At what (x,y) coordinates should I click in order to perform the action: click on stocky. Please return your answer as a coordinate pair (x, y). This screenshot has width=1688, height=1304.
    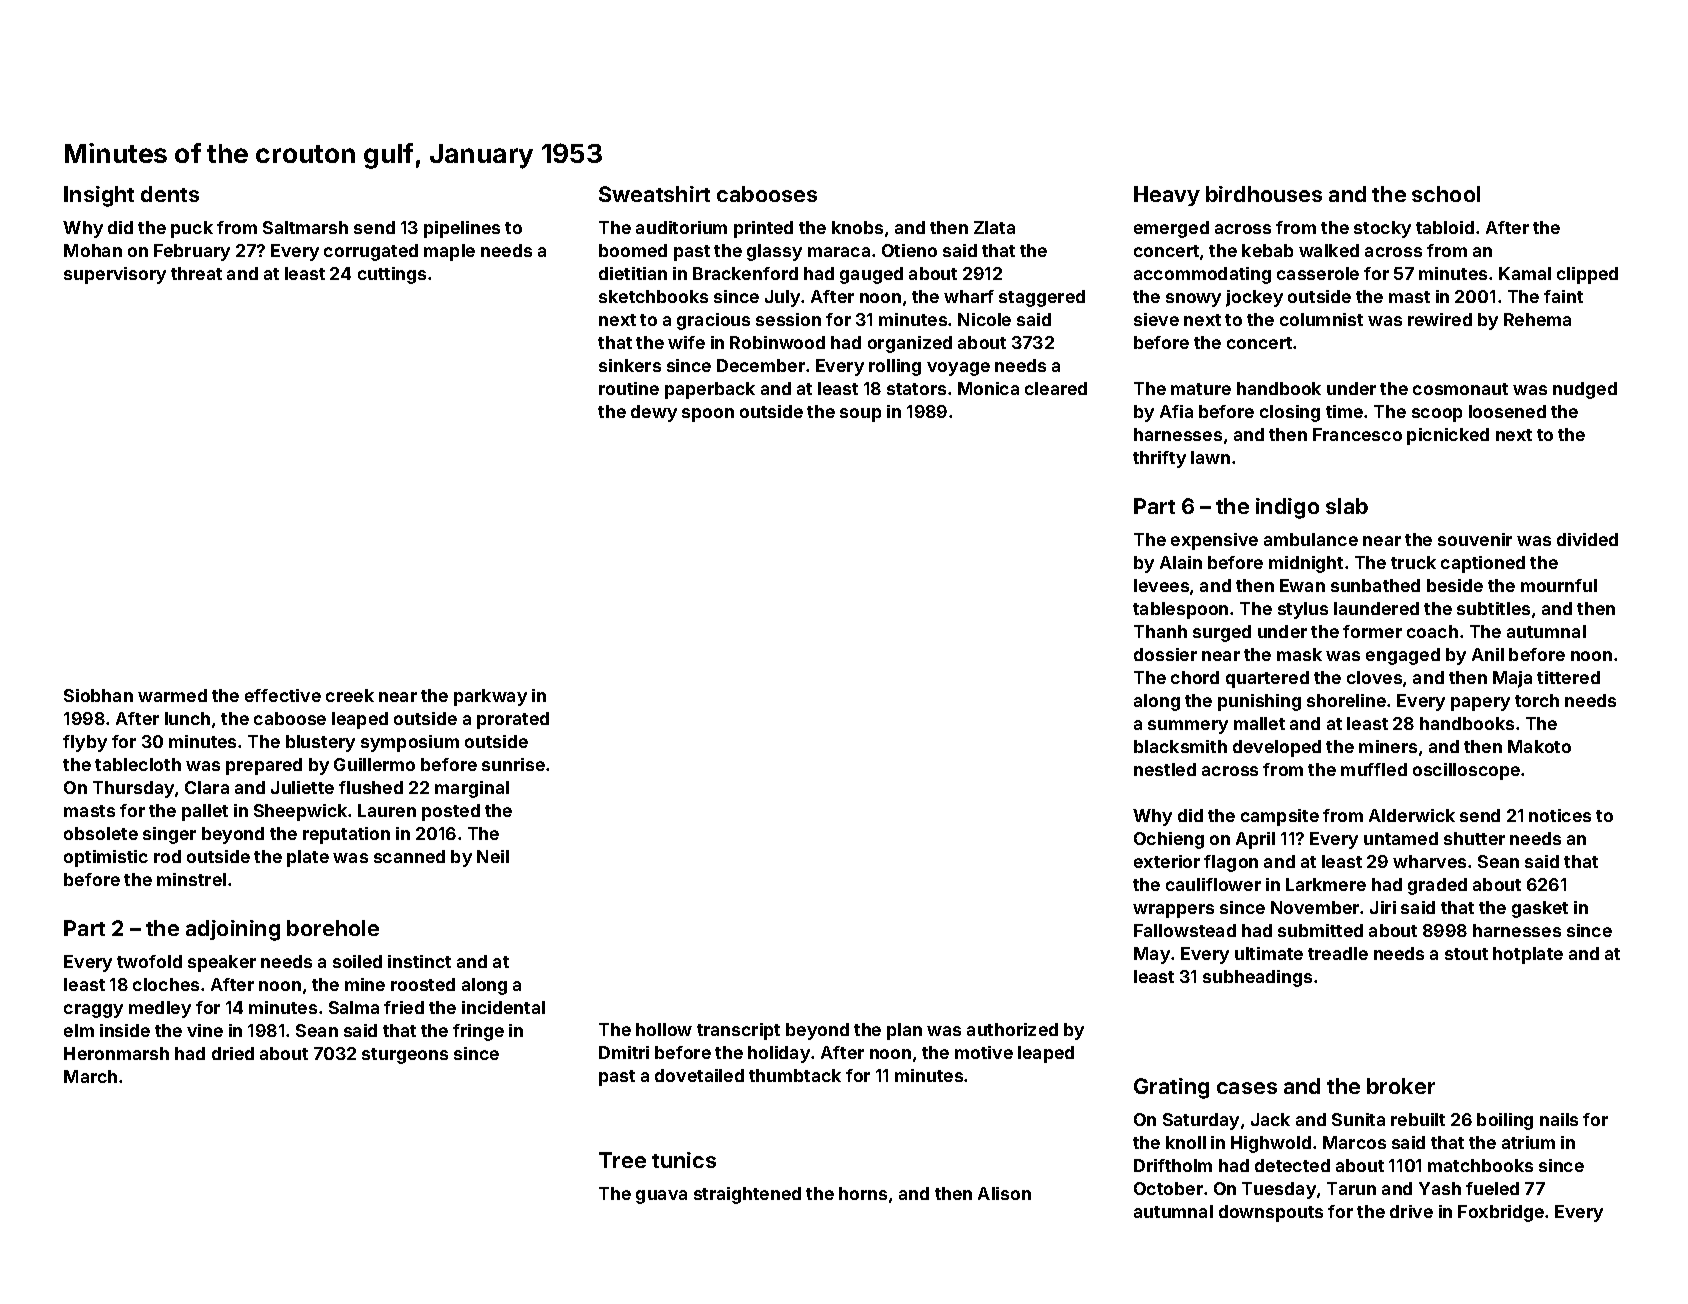
    Looking at the image, I should click on (1382, 229).
